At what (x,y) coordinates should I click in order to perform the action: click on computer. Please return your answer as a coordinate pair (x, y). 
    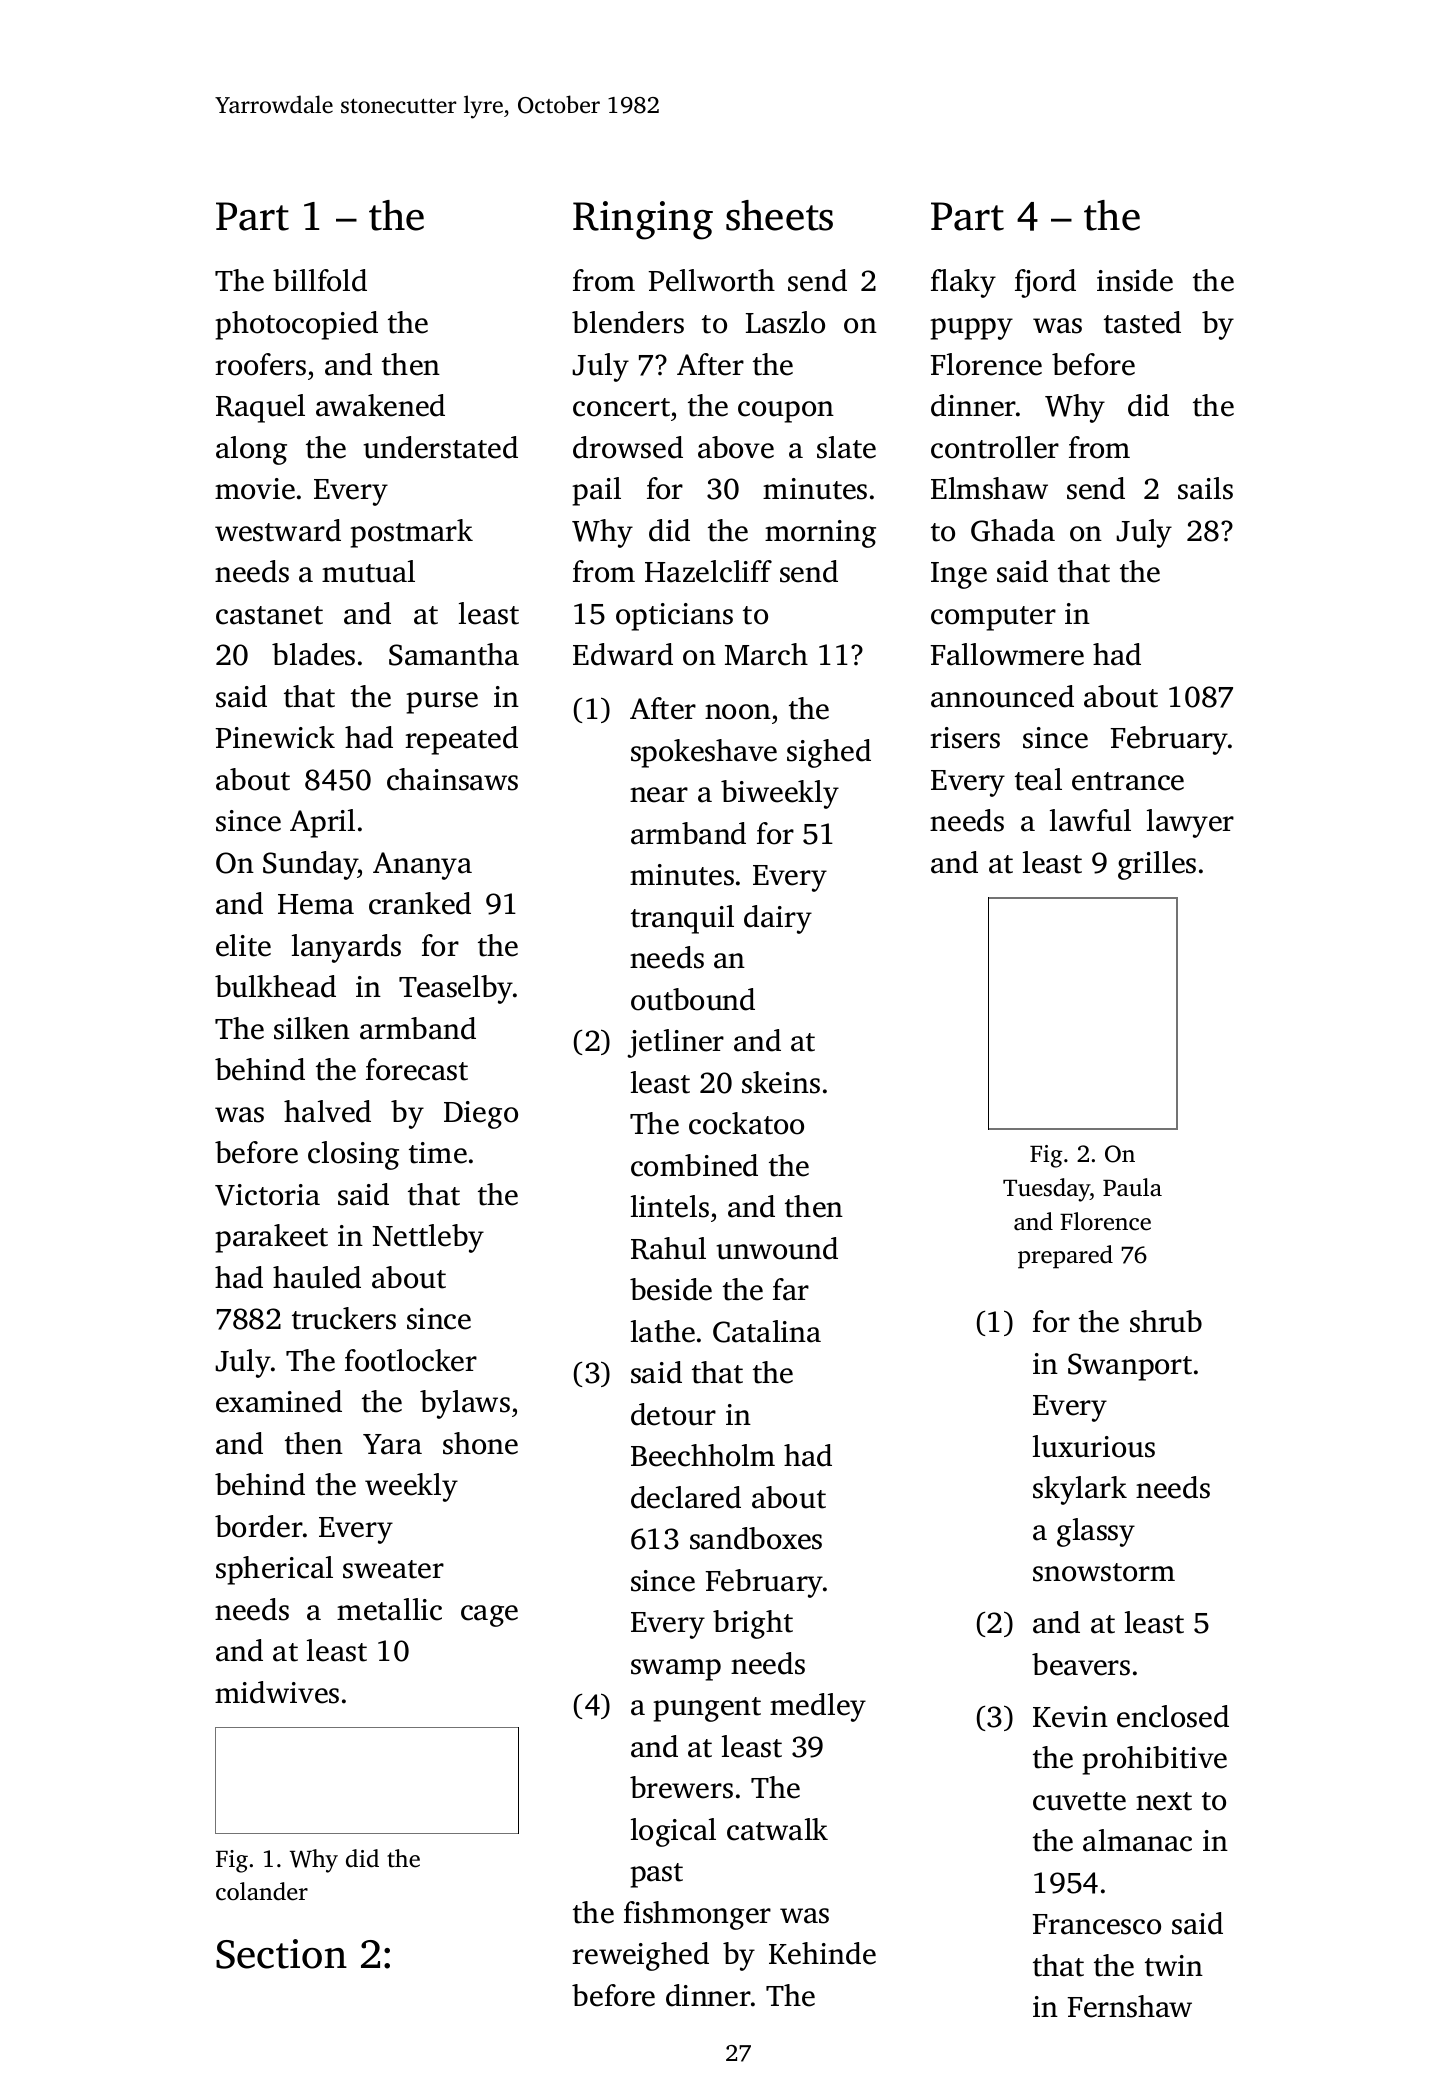
    Looking at the image, I should click on (993, 618).
